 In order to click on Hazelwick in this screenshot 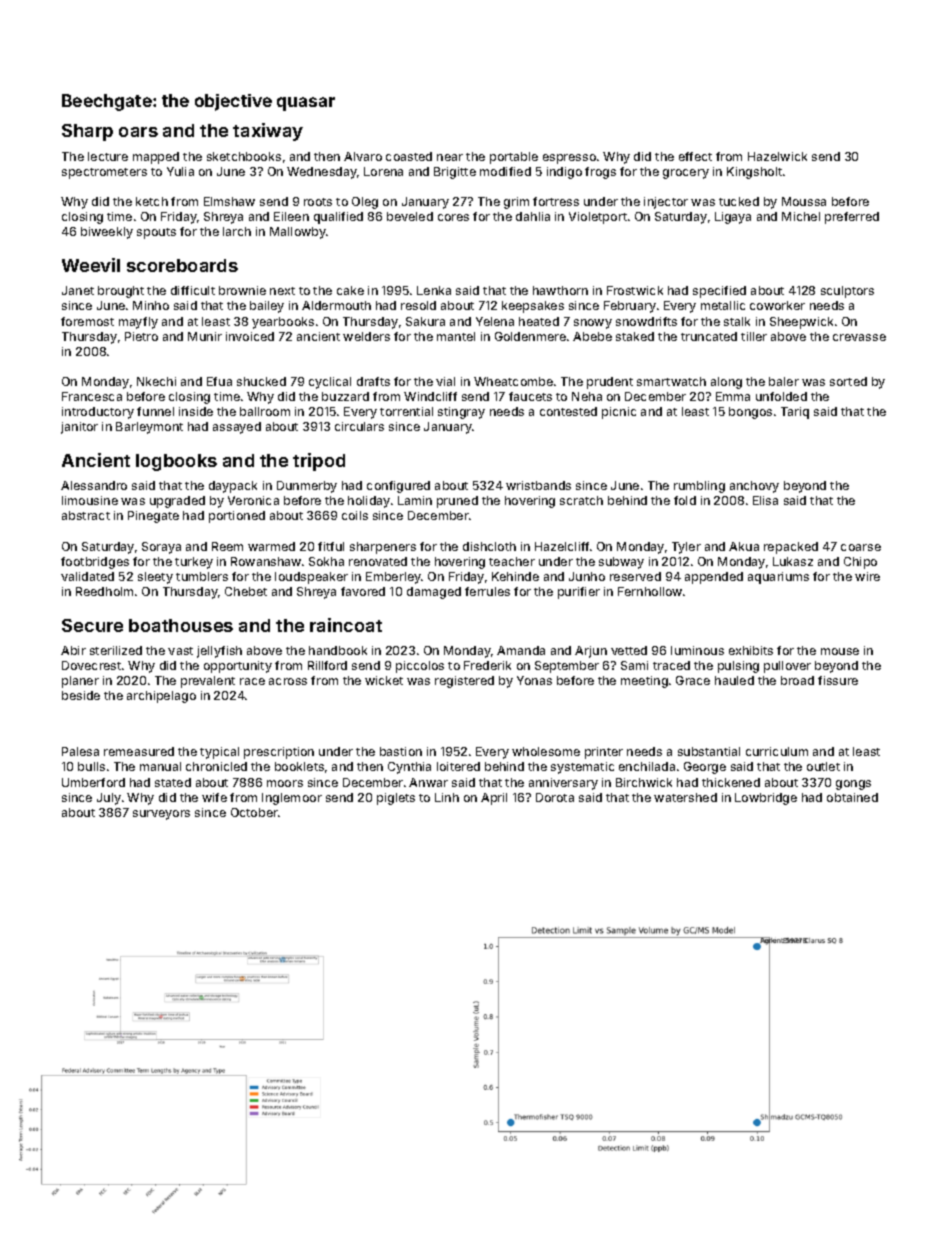, I will do `click(777, 156)`.
